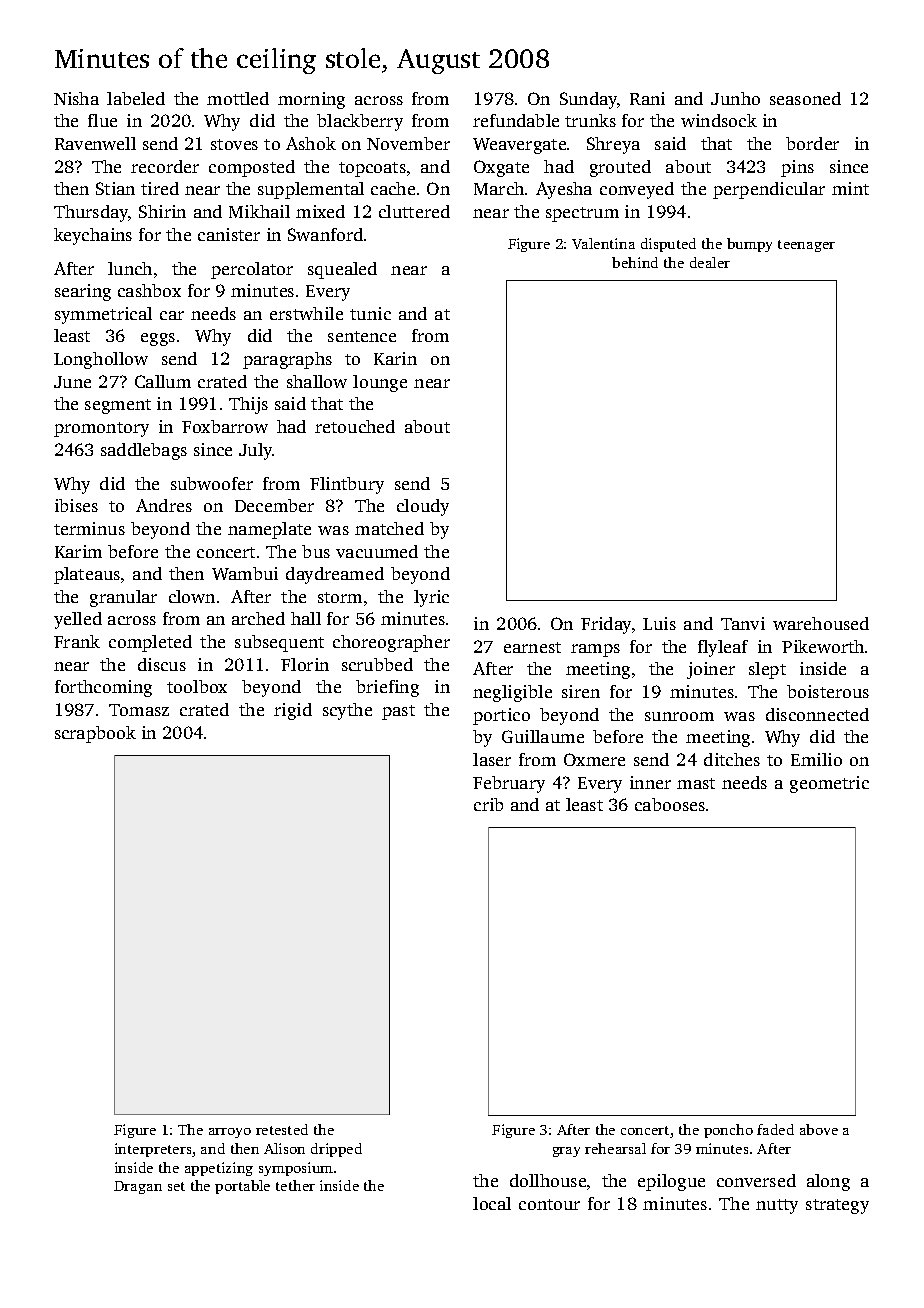 This screenshot has width=924, height=1308. Describe the element at coordinates (668, 245) in the screenshot. I see `disputed` at that location.
